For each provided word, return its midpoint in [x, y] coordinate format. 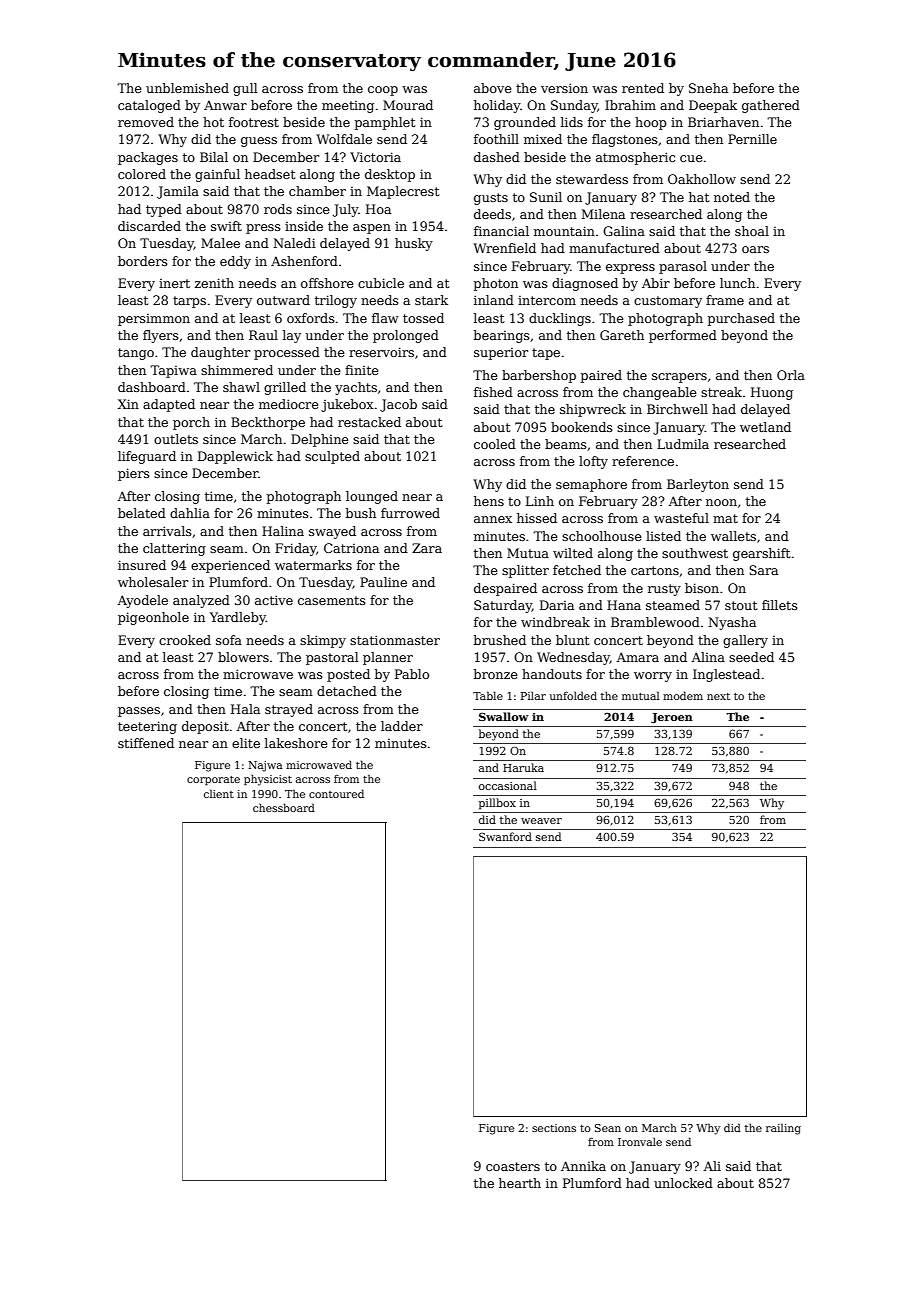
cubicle [381, 283]
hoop [651, 123]
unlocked [683, 1183]
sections [554, 1128]
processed [287, 353]
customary [668, 302]
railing [783, 1129]
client [219, 793]
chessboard [284, 807]
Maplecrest [403, 192]
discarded [149, 226]
